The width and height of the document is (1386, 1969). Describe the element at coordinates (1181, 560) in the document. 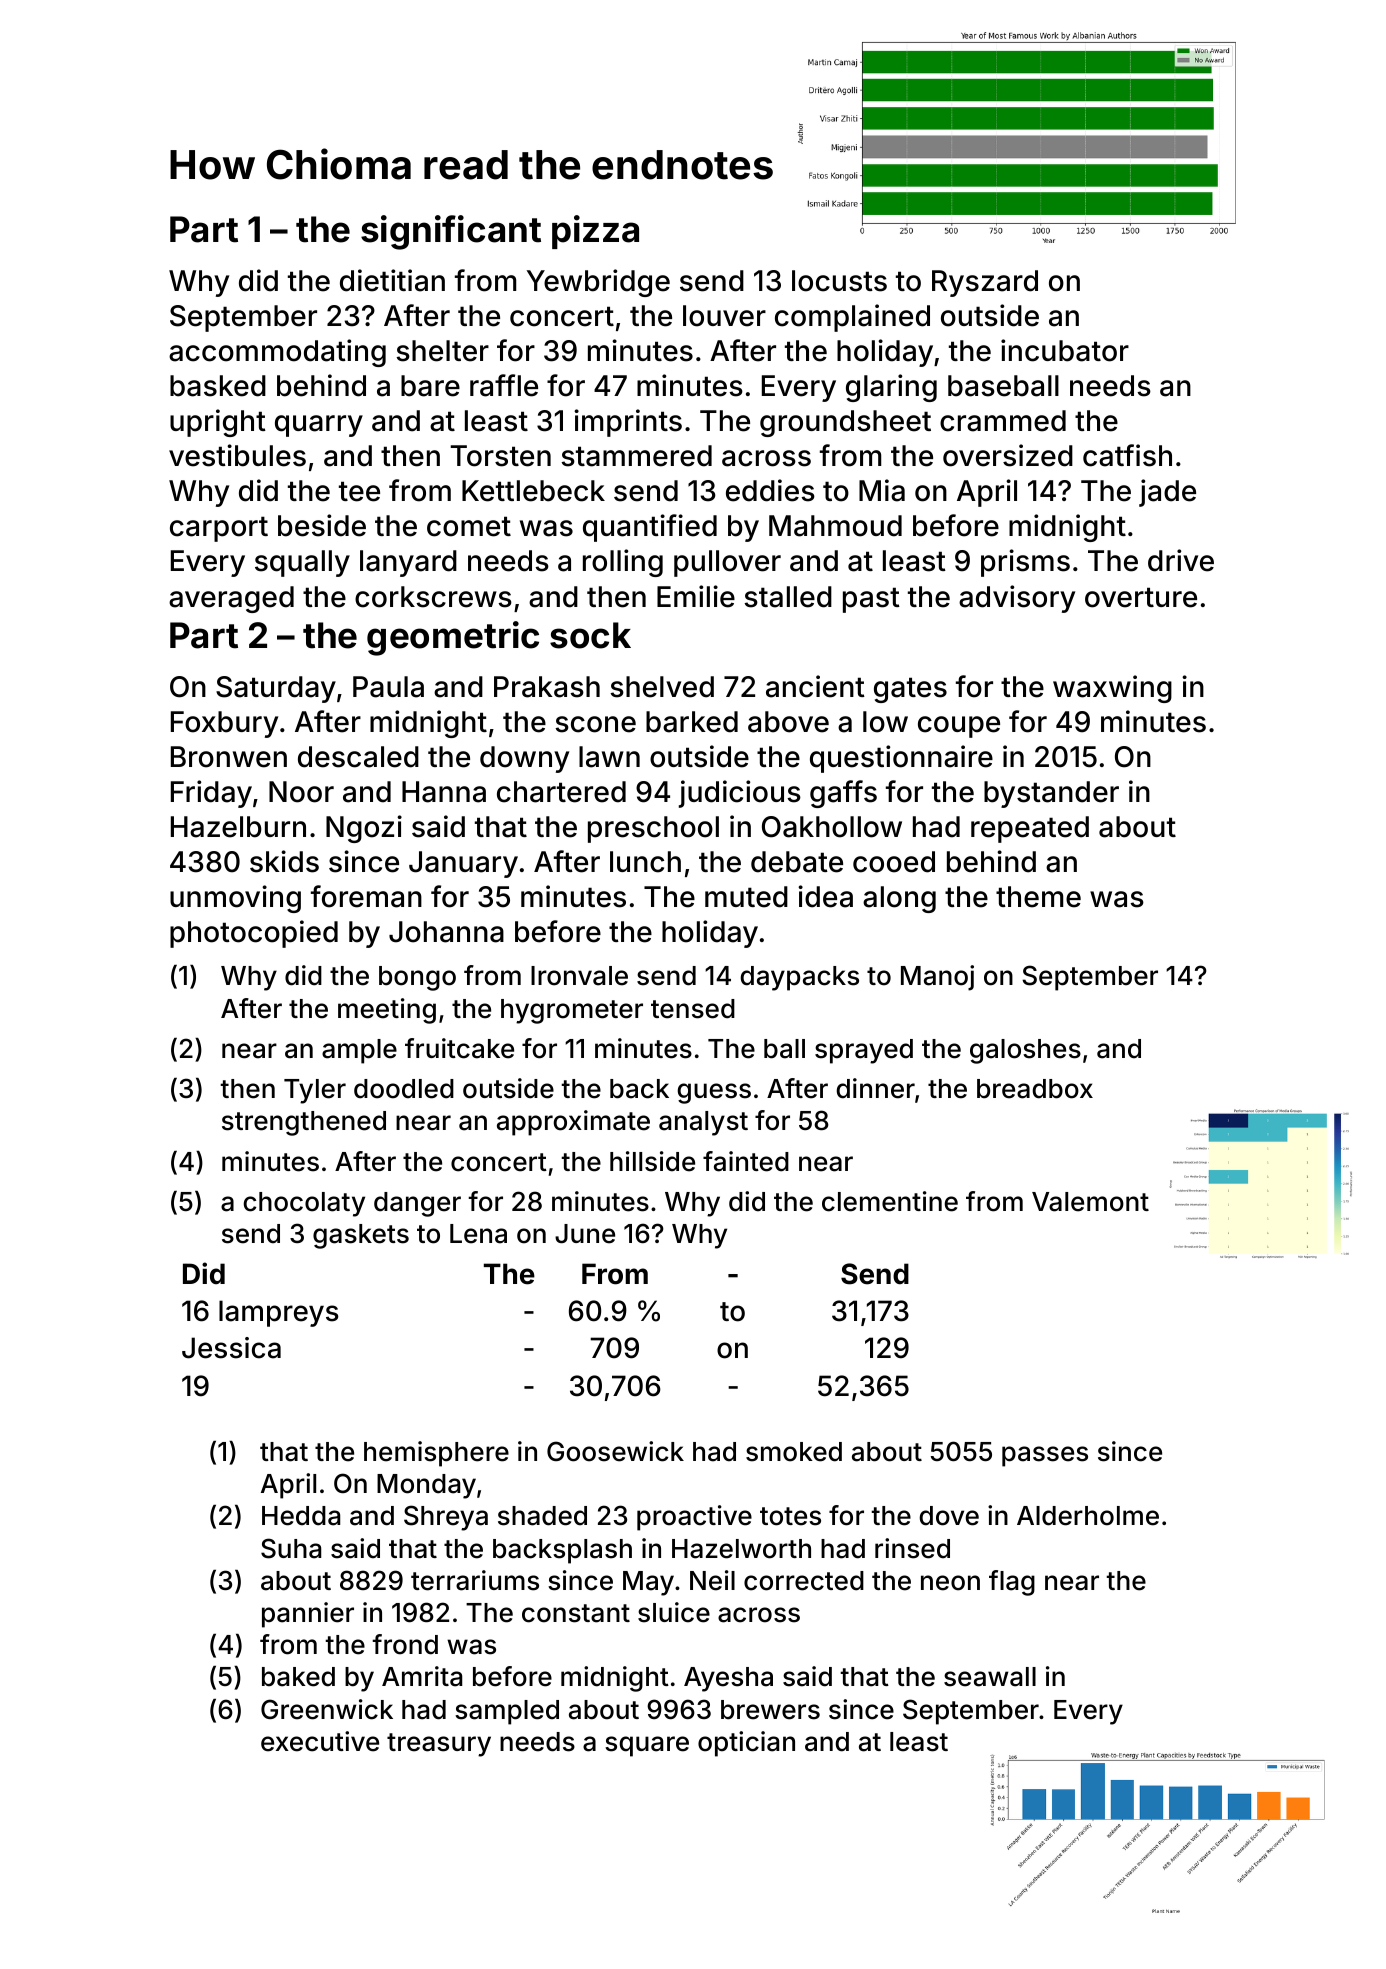

I see `drive` at that location.
